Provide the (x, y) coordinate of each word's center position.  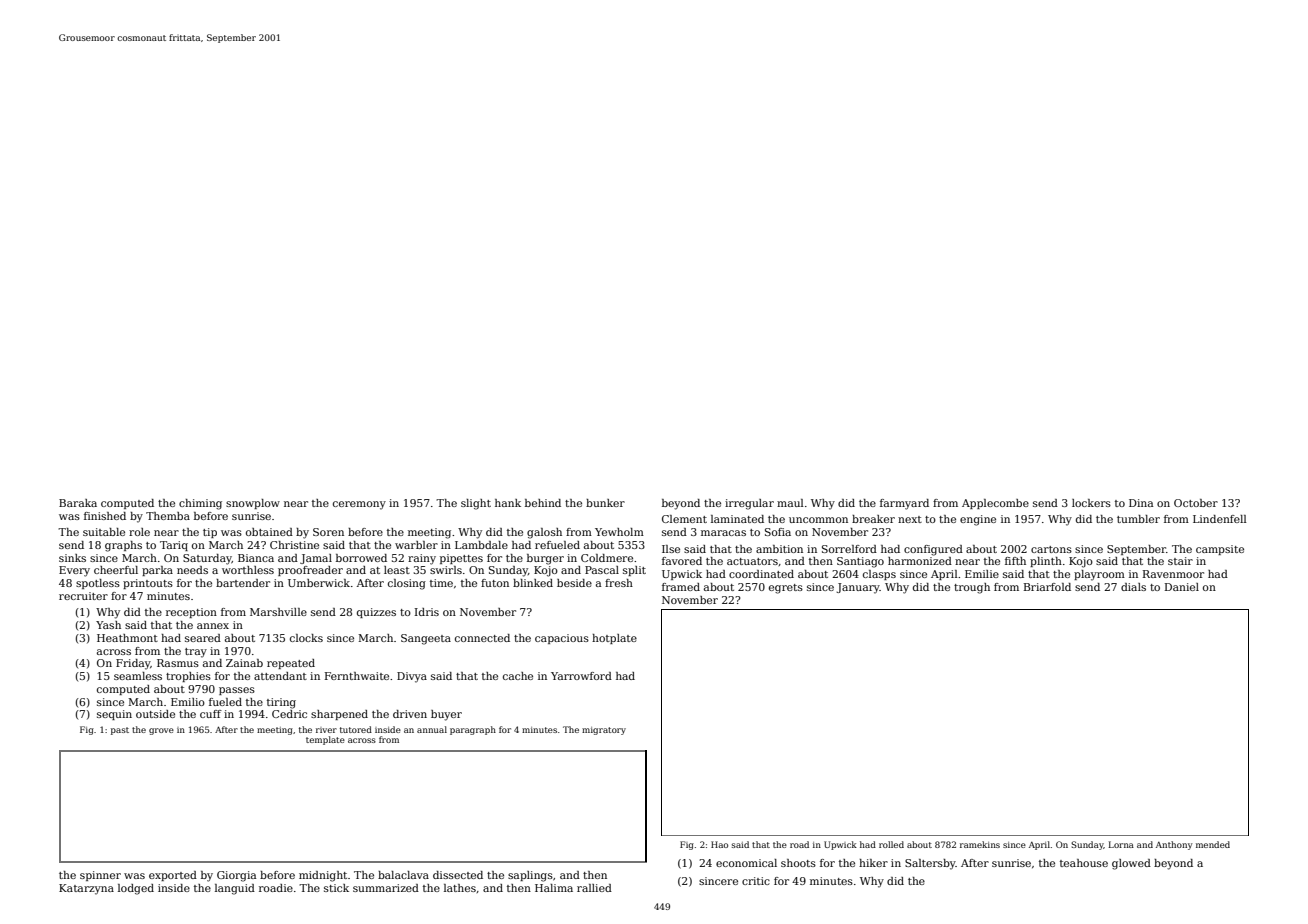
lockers (1091, 503)
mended (1213, 844)
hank (508, 503)
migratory (604, 731)
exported (173, 876)
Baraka (78, 503)
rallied (594, 888)
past (120, 731)
